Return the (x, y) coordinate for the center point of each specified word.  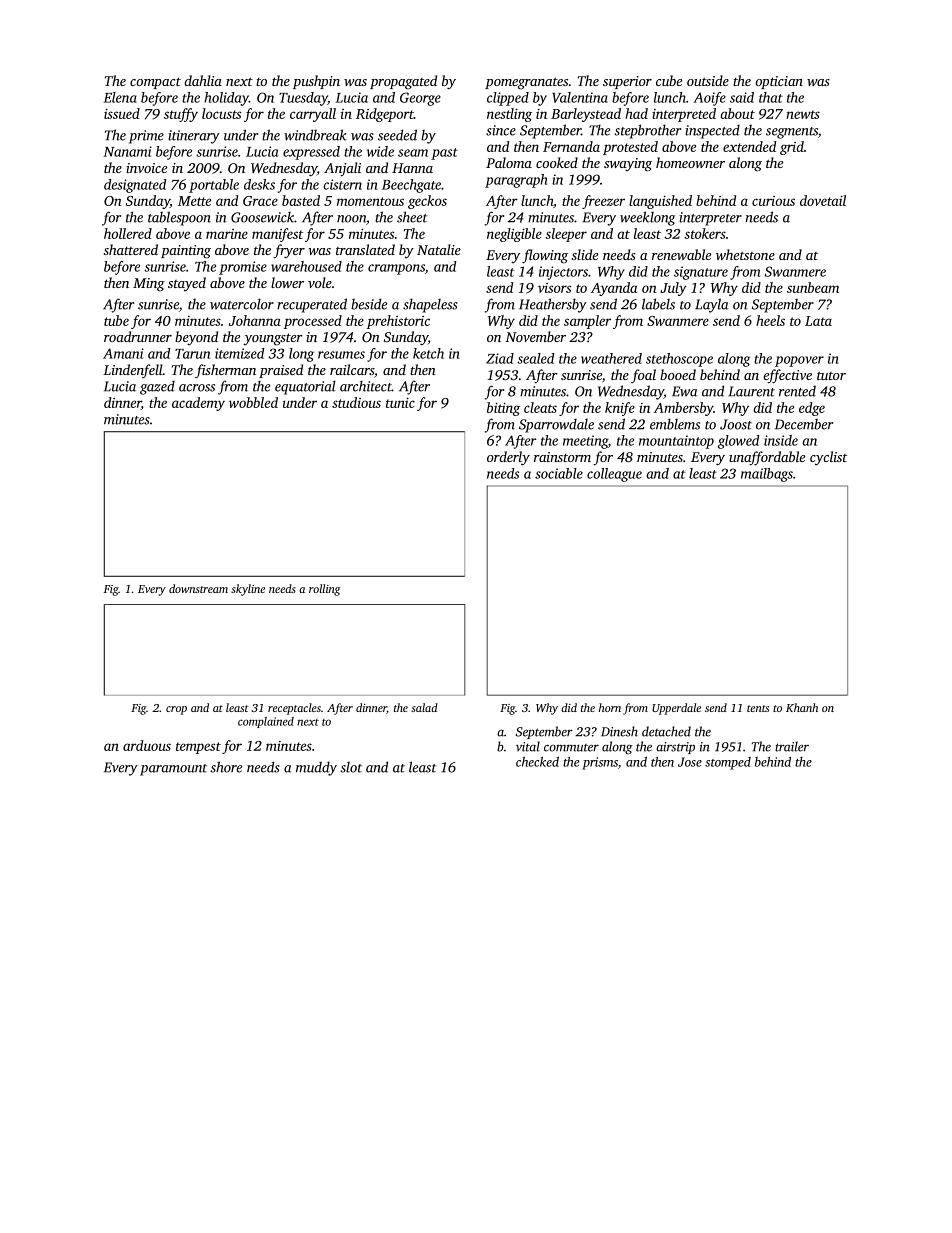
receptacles (294, 709)
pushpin (316, 82)
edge (812, 409)
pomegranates (526, 83)
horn (610, 707)
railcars (352, 369)
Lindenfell (133, 371)
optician (779, 82)
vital (528, 746)
